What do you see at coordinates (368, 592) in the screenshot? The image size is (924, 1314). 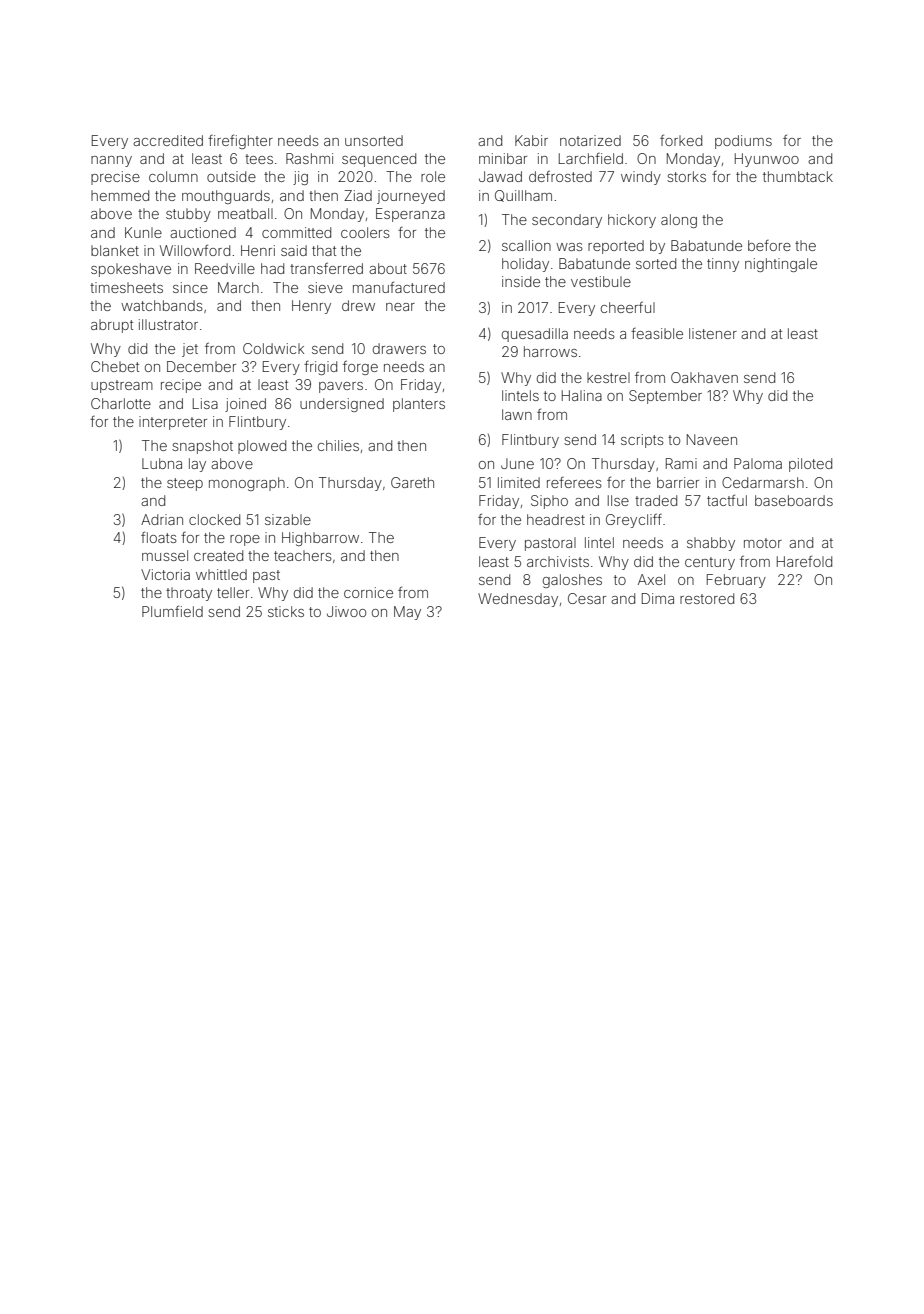 I see `cornice` at bounding box center [368, 592].
